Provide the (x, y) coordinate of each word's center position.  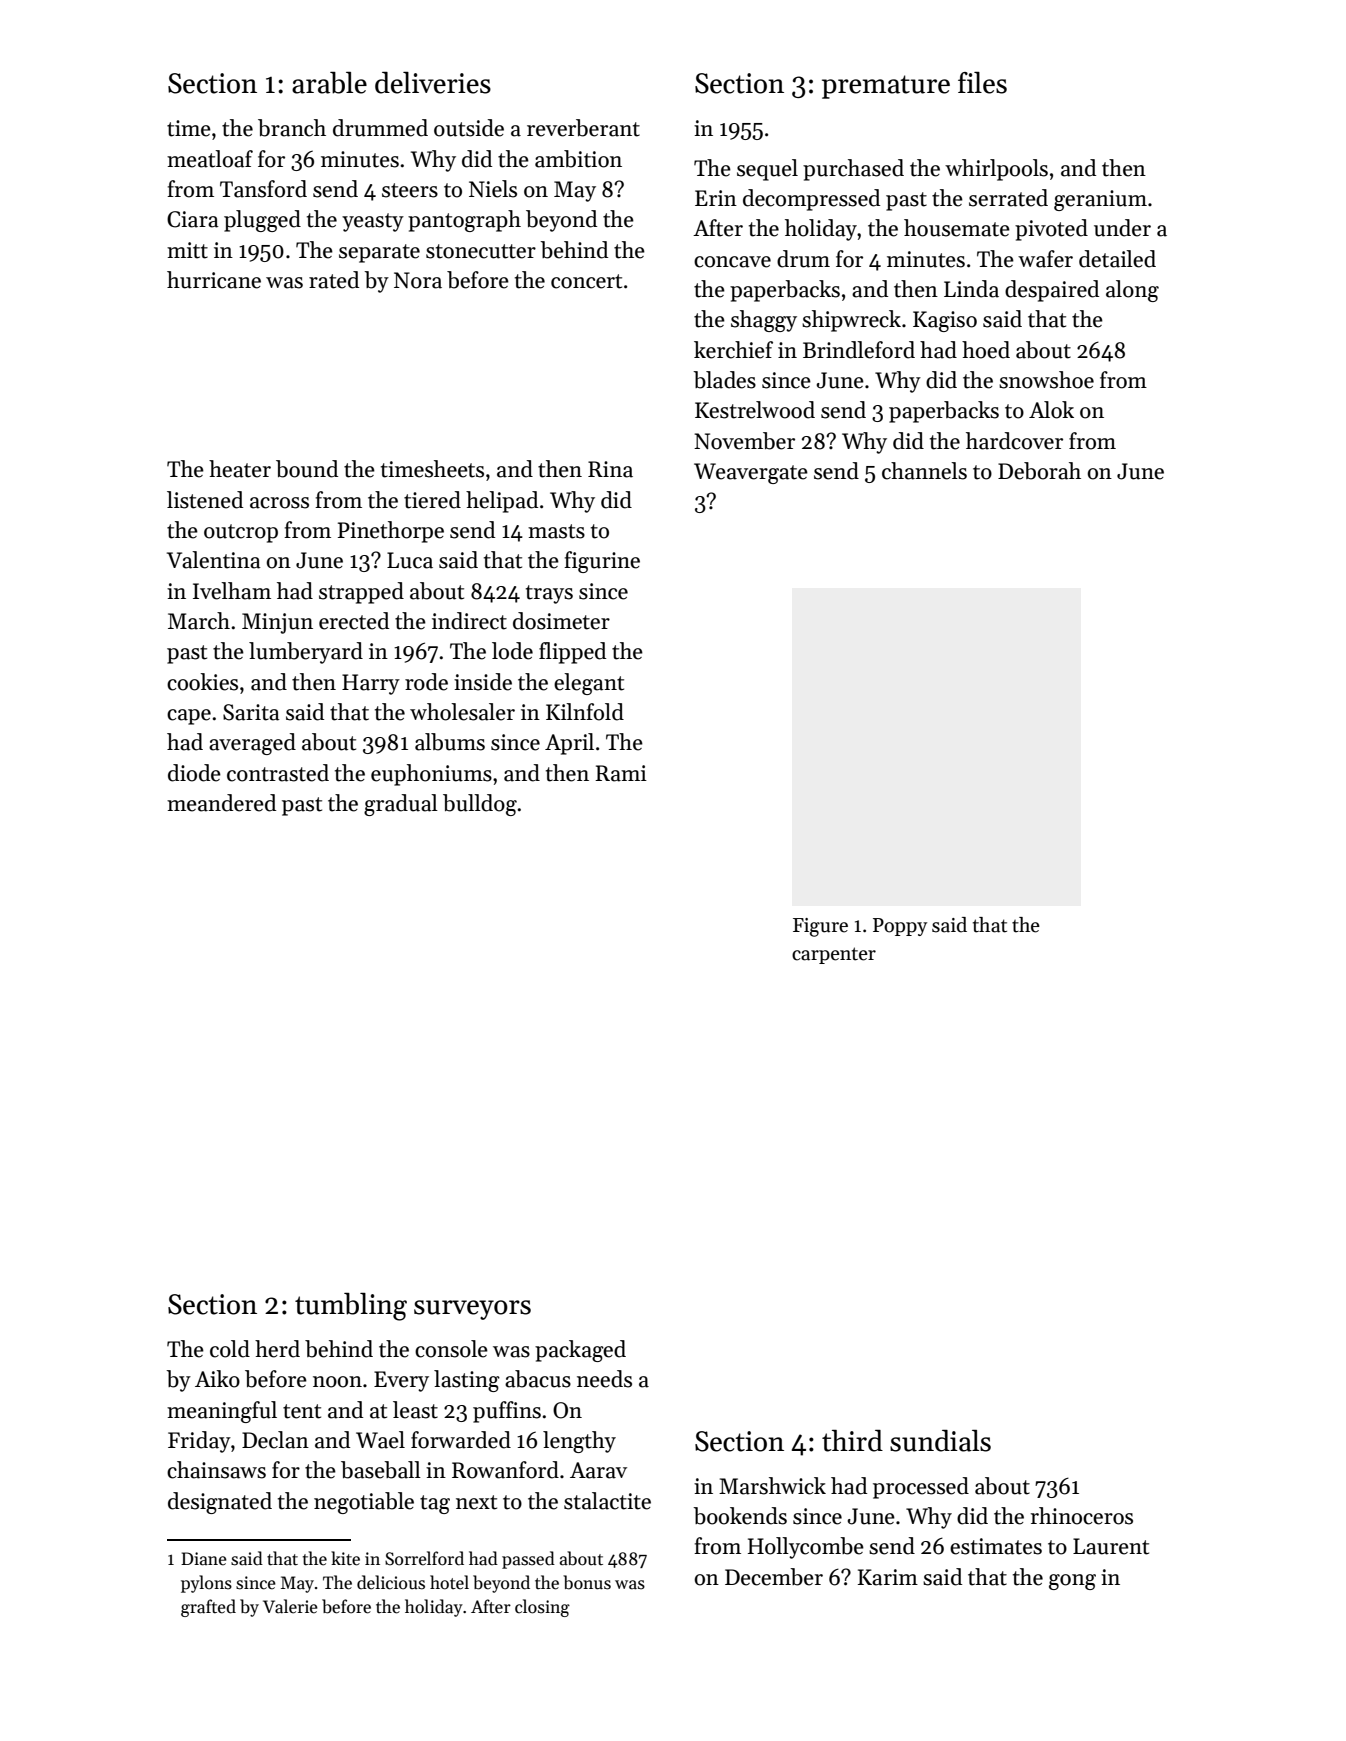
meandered (221, 803)
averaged (252, 744)
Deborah (1039, 471)
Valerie (290, 1606)
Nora (418, 280)
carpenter (834, 955)
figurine (602, 562)
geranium (1100, 200)
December (774, 1577)
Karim (888, 1577)
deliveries (433, 83)
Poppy (900, 927)
